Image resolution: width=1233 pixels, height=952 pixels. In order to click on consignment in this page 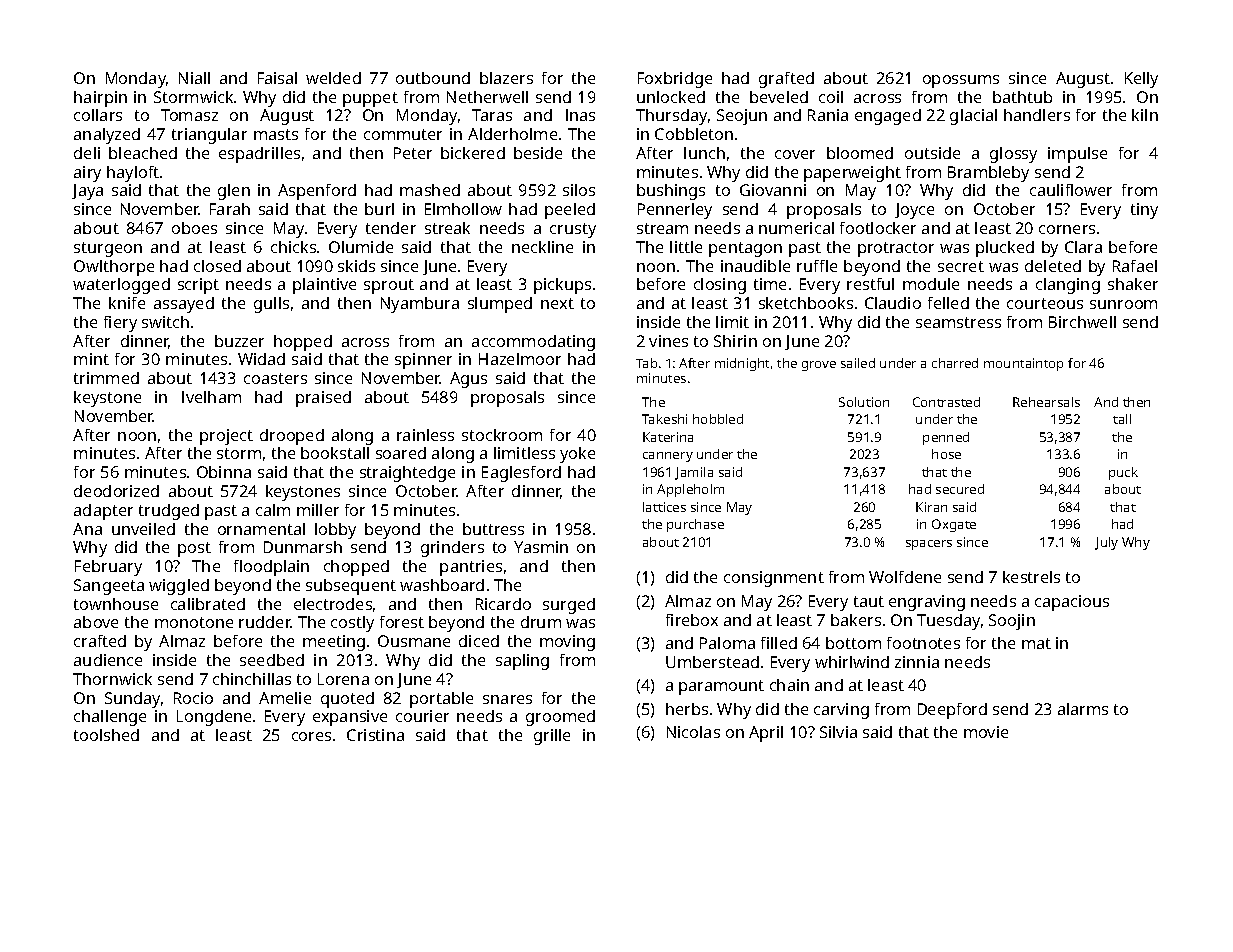, I will do `click(774, 579)`.
